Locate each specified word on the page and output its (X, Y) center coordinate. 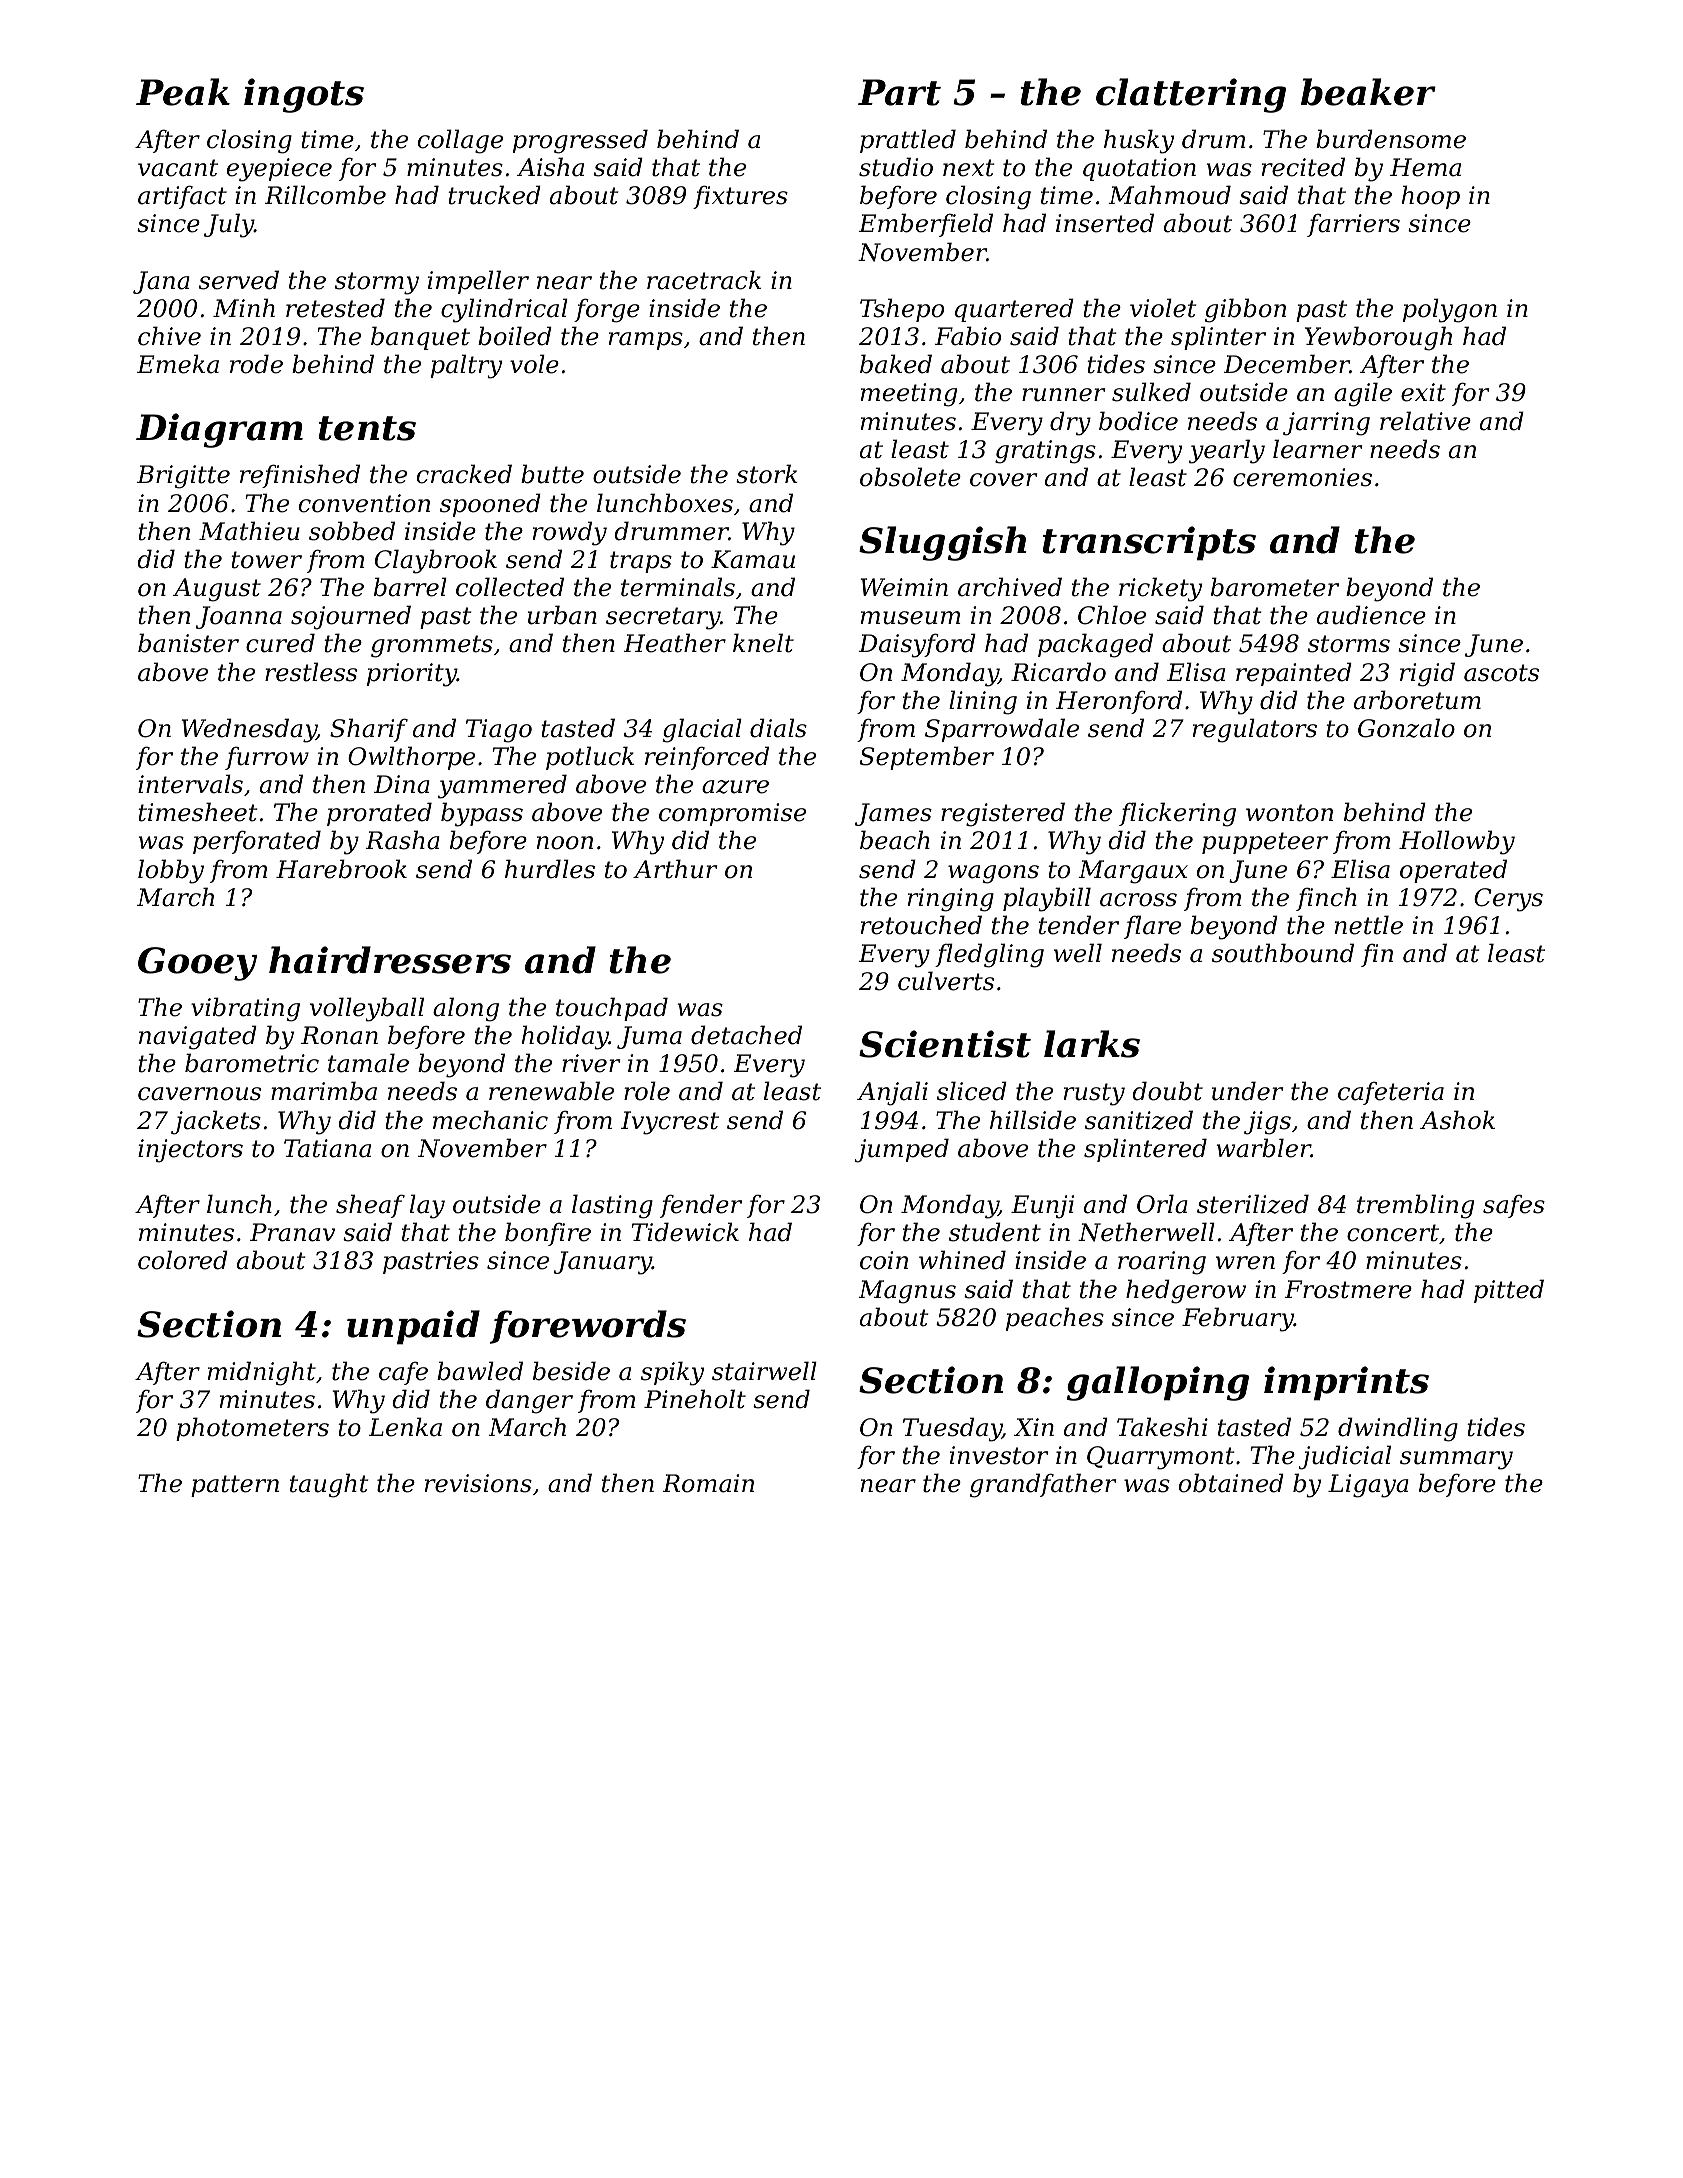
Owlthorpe (411, 758)
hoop (1431, 197)
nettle (1369, 925)
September (927, 758)
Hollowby (1457, 842)
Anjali (892, 1093)
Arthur (675, 869)
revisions (478, 1483)
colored (183, 1260)
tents (367, 428)
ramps (646, 341)
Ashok (1457, 1120)
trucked (494, 195)
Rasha (402, 840)
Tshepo (902, 310)
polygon (1450, 310)
